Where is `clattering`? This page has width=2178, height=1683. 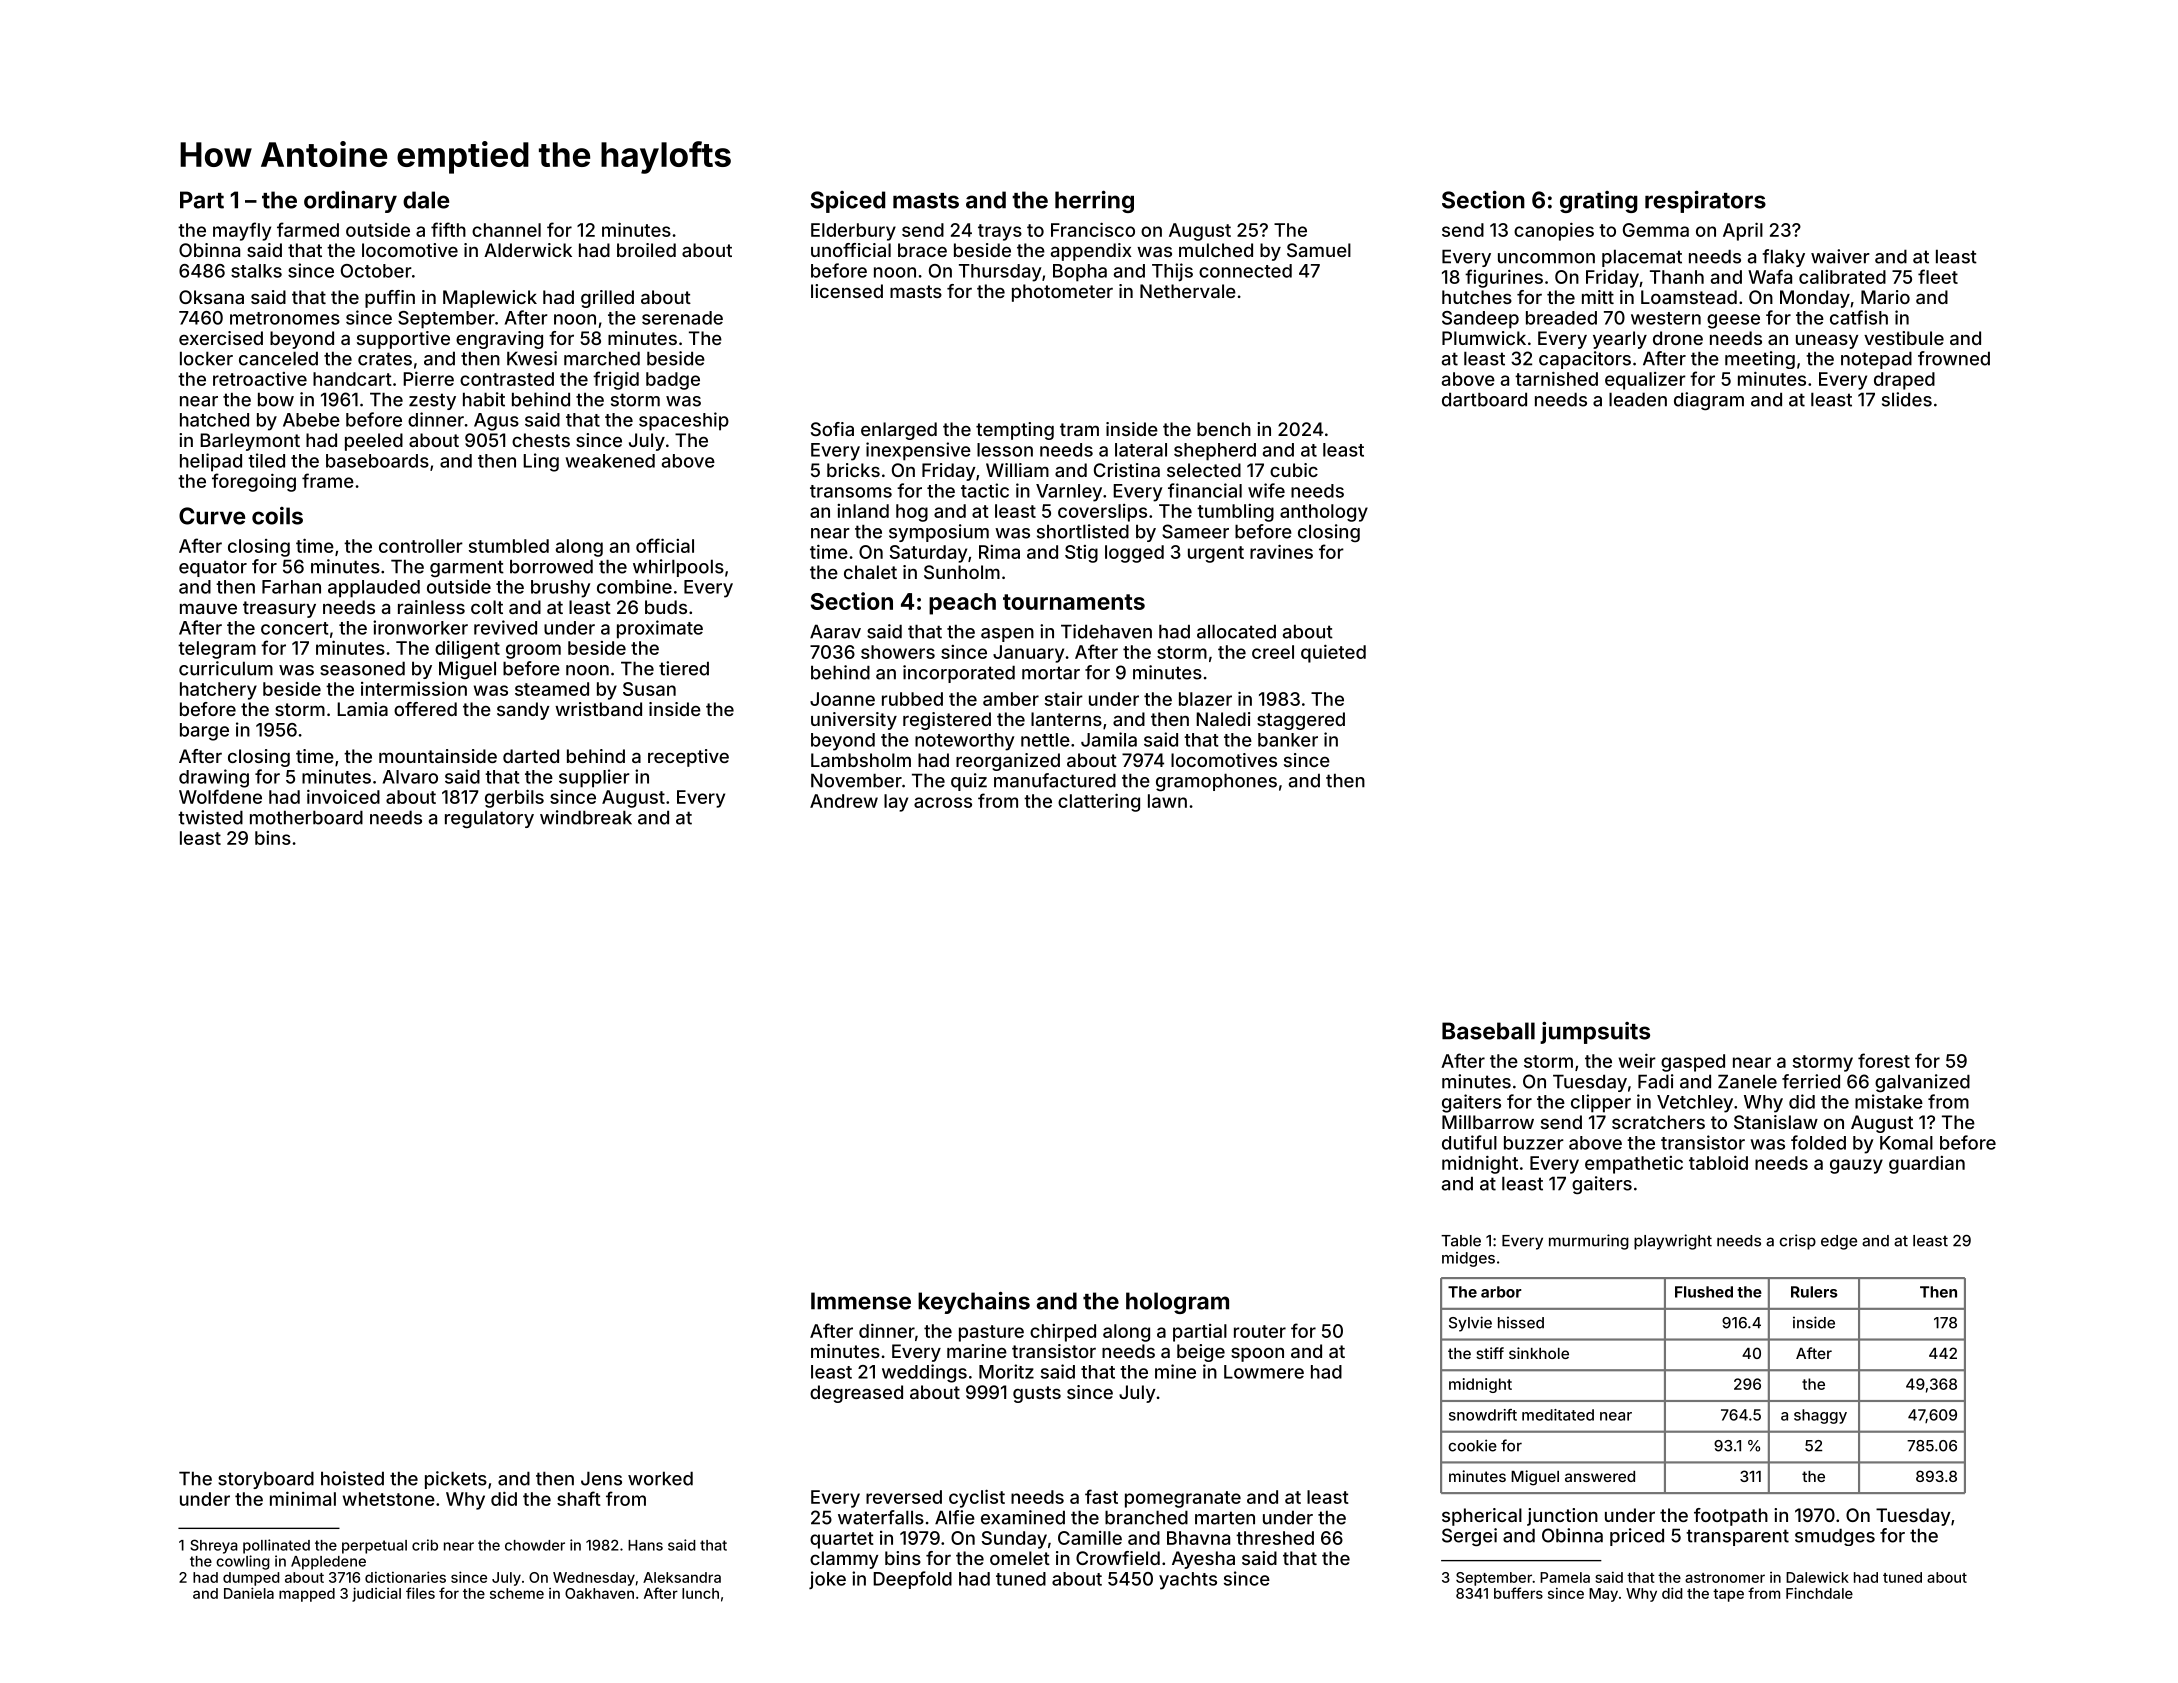
clattering is located at coordinates (1099, 802).
